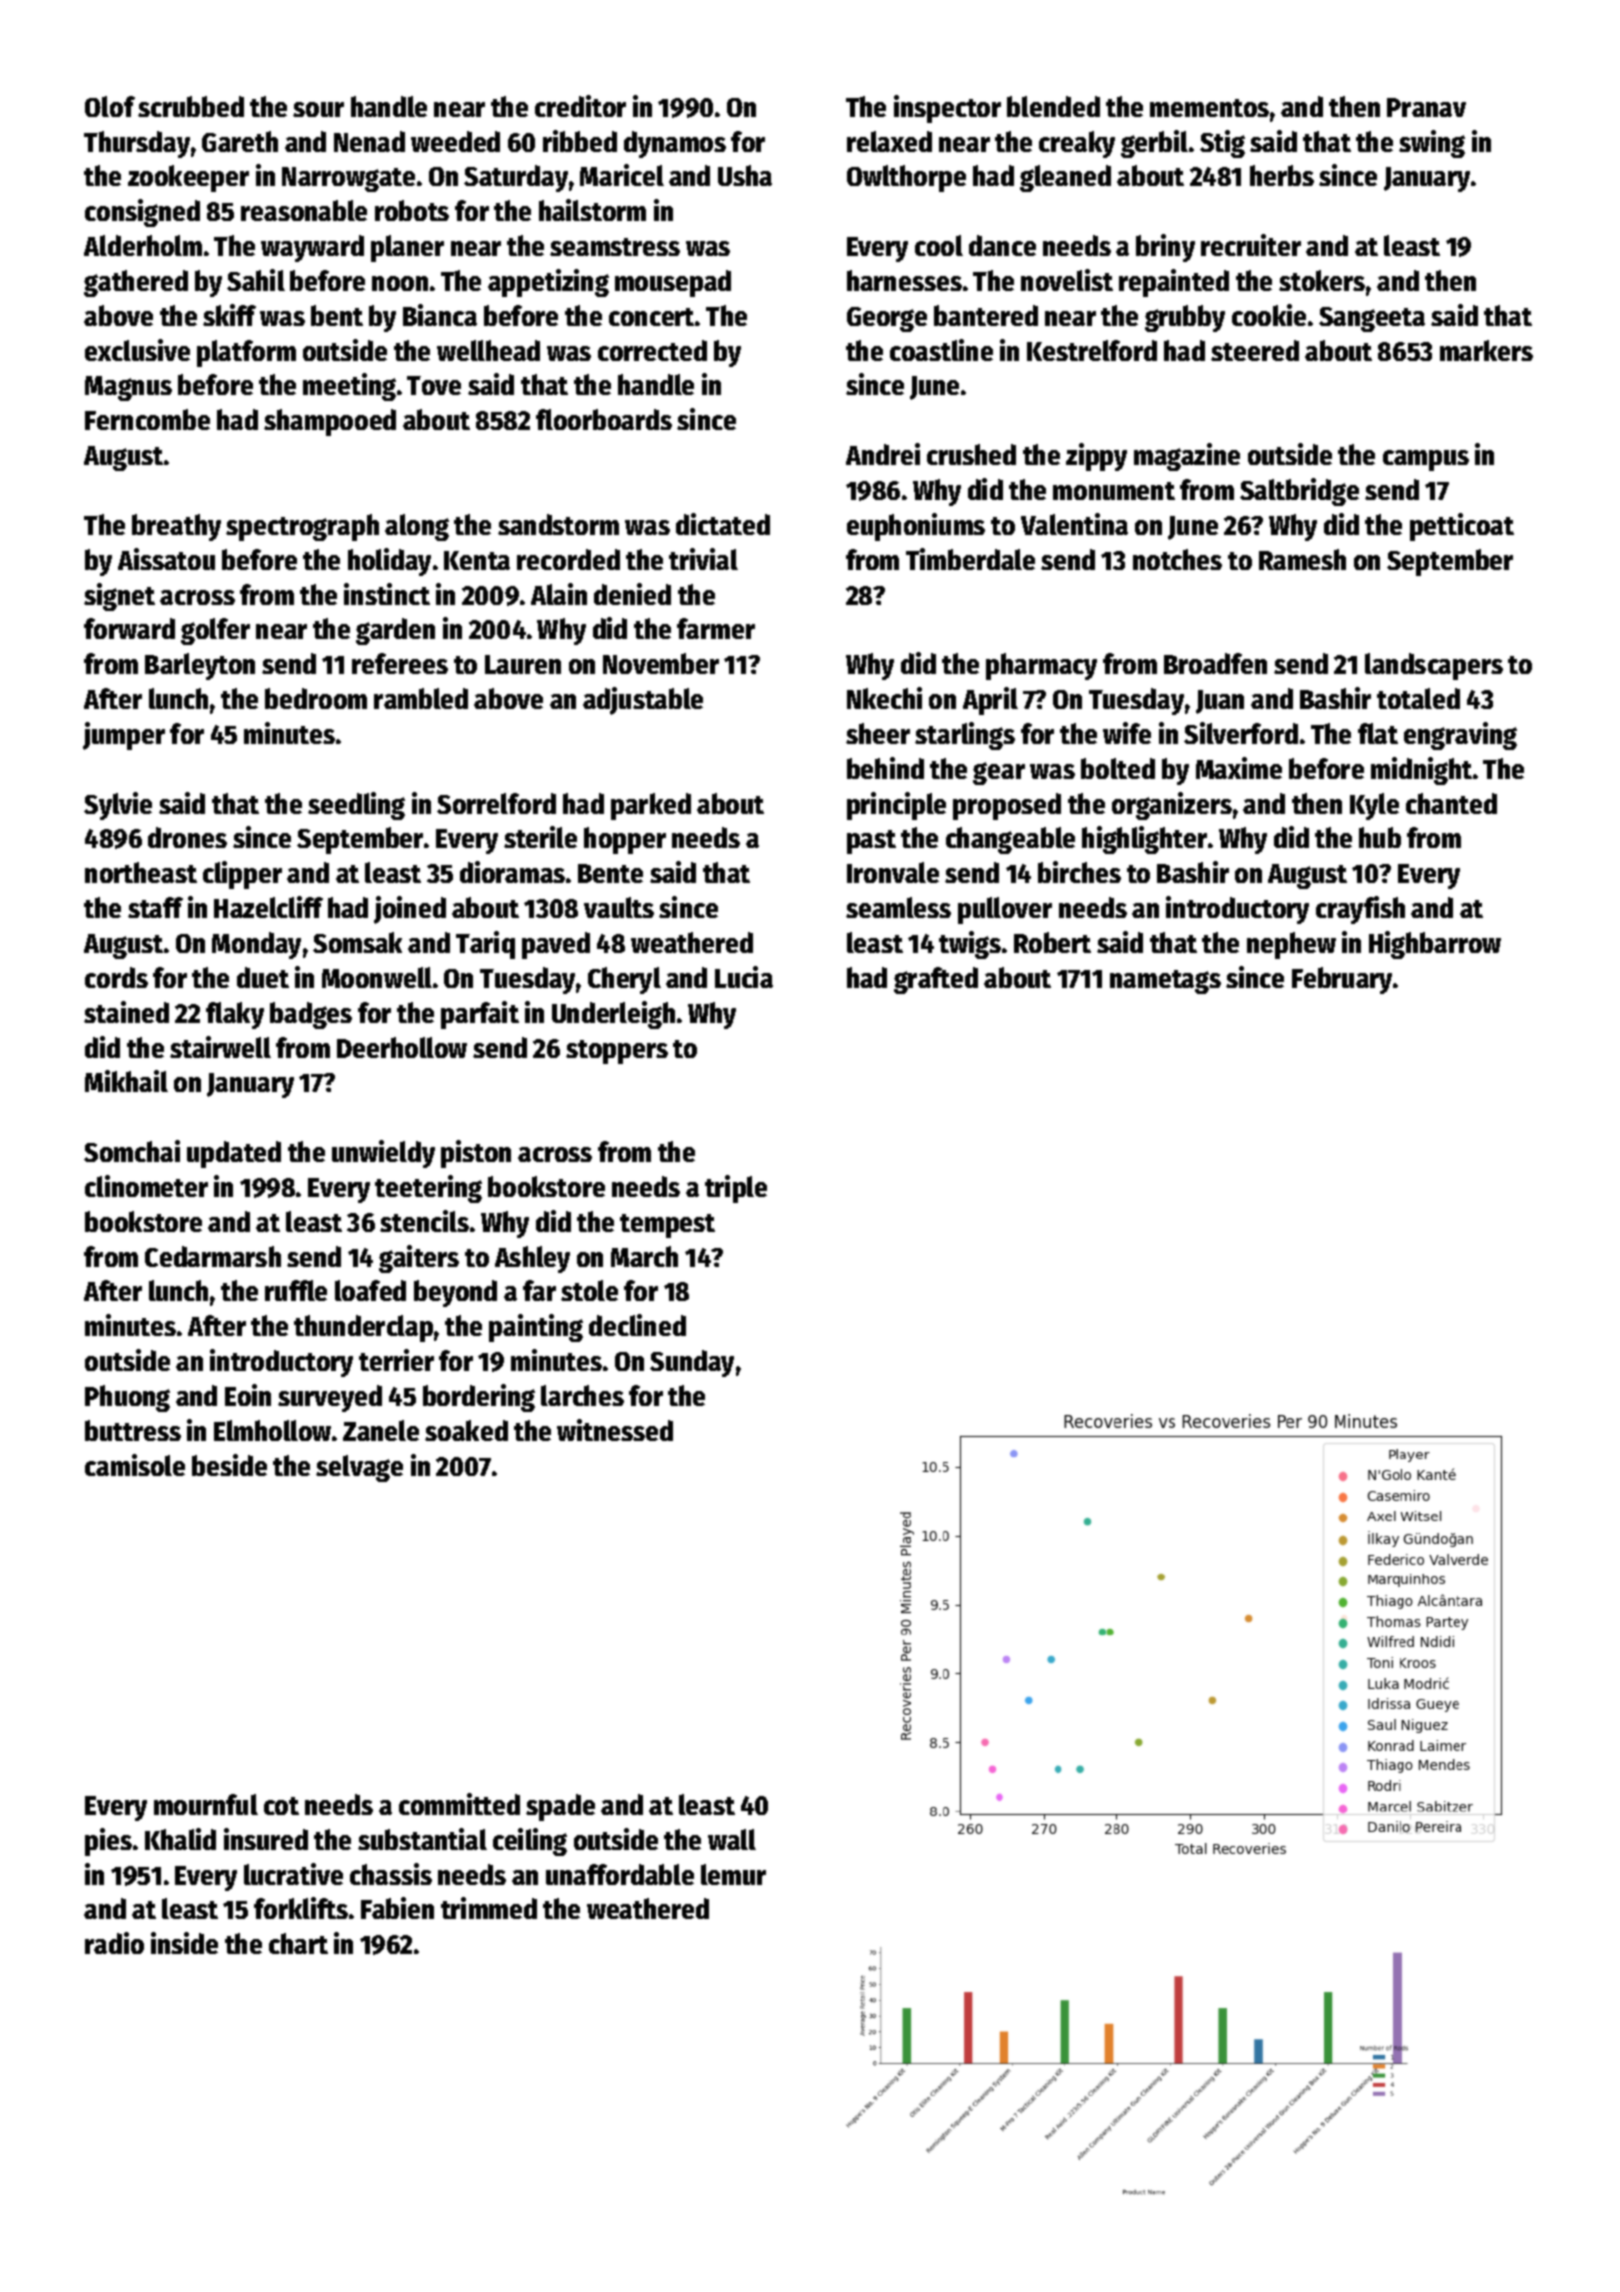 The width and height of the image is (1620, 2292). I want to click on scrubbed, so click(191, 106).
